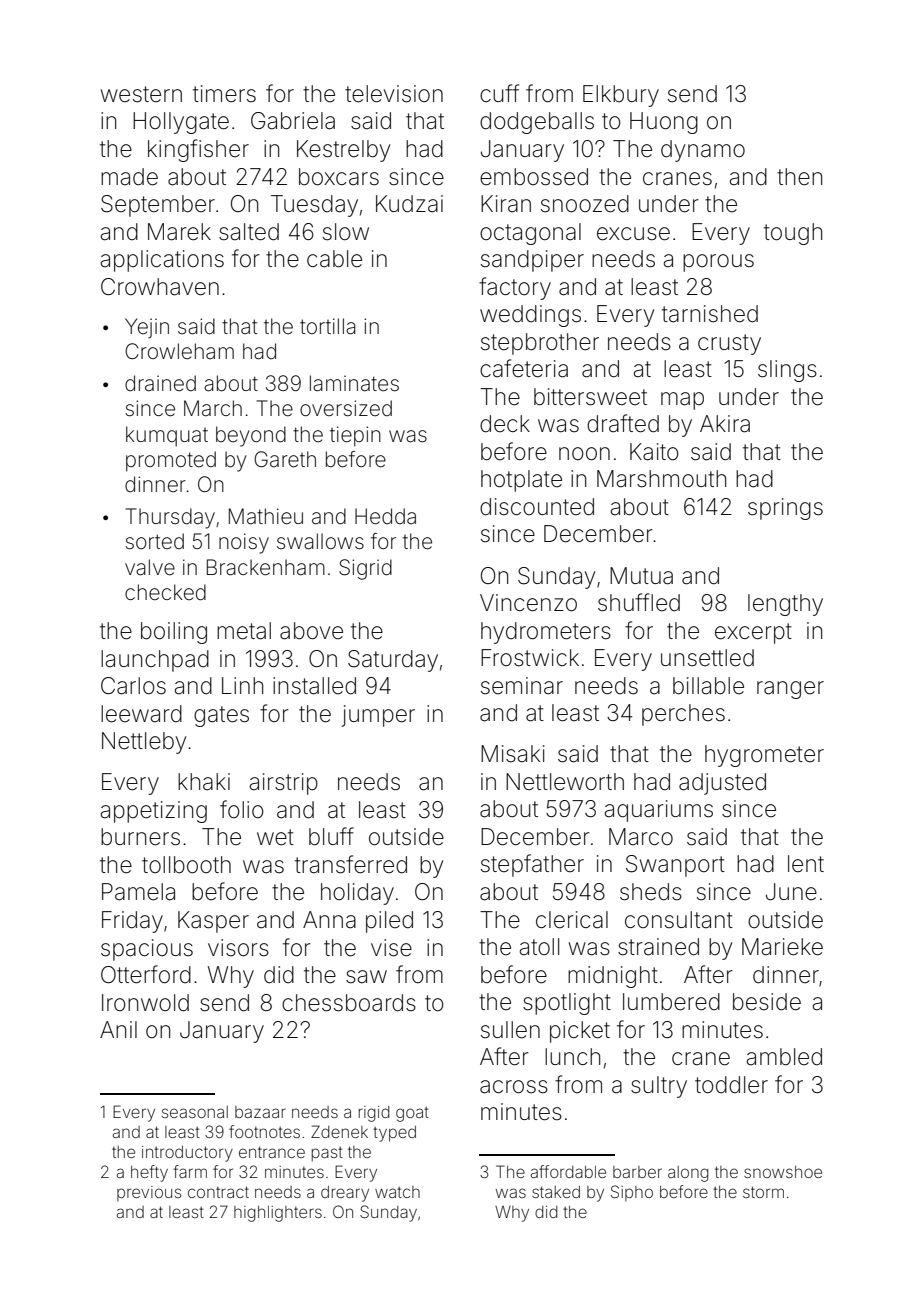  What do you see at coordinates (528, 603) in the screenshot?
I see `Vincenzo` at bounding box center [528, 603].
